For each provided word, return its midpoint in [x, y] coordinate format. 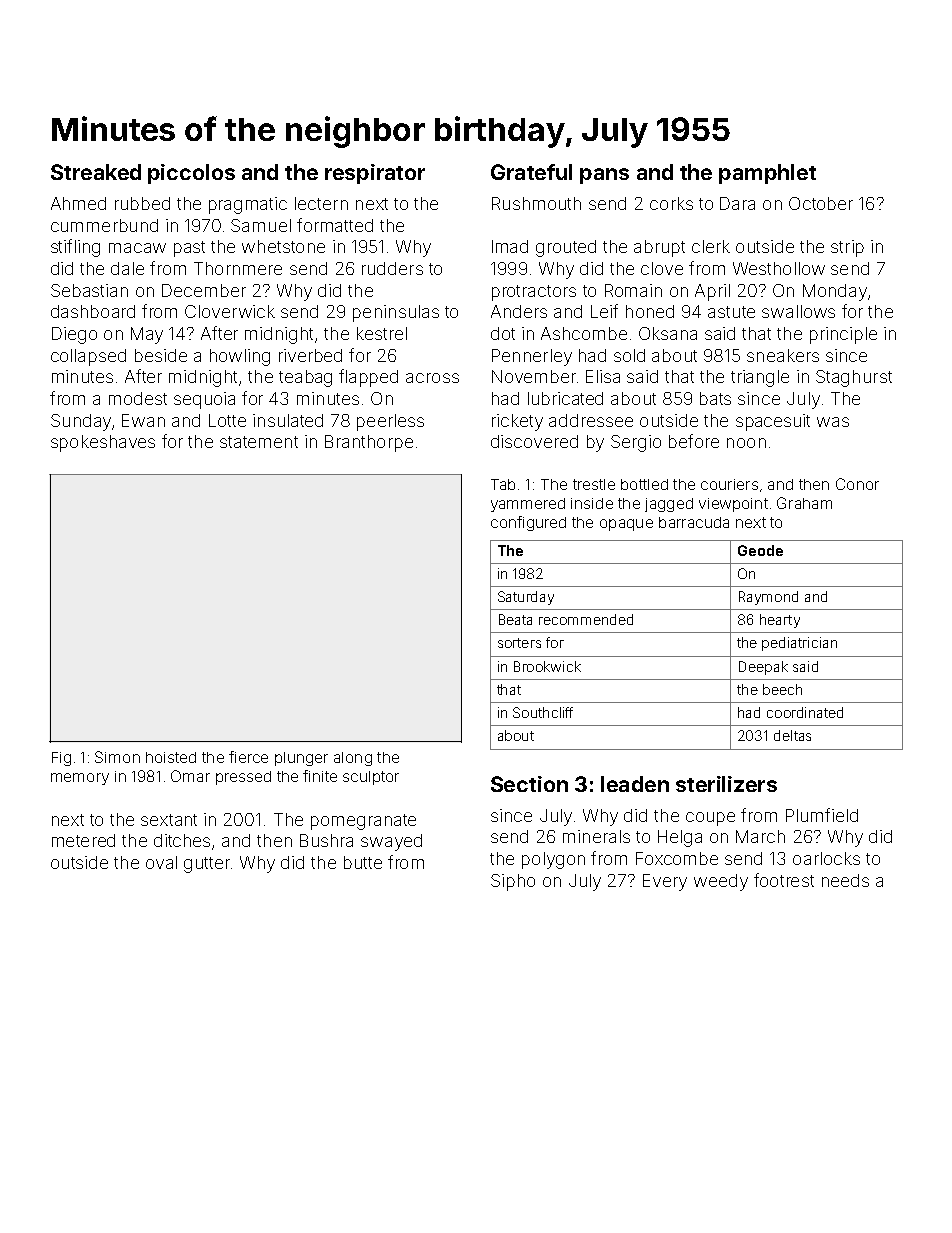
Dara [737, 203]
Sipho [513, 882]
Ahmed [78, 203]
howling [240, 357]
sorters [519, 643]
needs [845, 880]
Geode [760, 550]
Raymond [768, 598]
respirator [375, 174]
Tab [503, 484]
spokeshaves [103, 443]
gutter [207, 865]
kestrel [382, 333]
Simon [117, 757]
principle [843, 335]
